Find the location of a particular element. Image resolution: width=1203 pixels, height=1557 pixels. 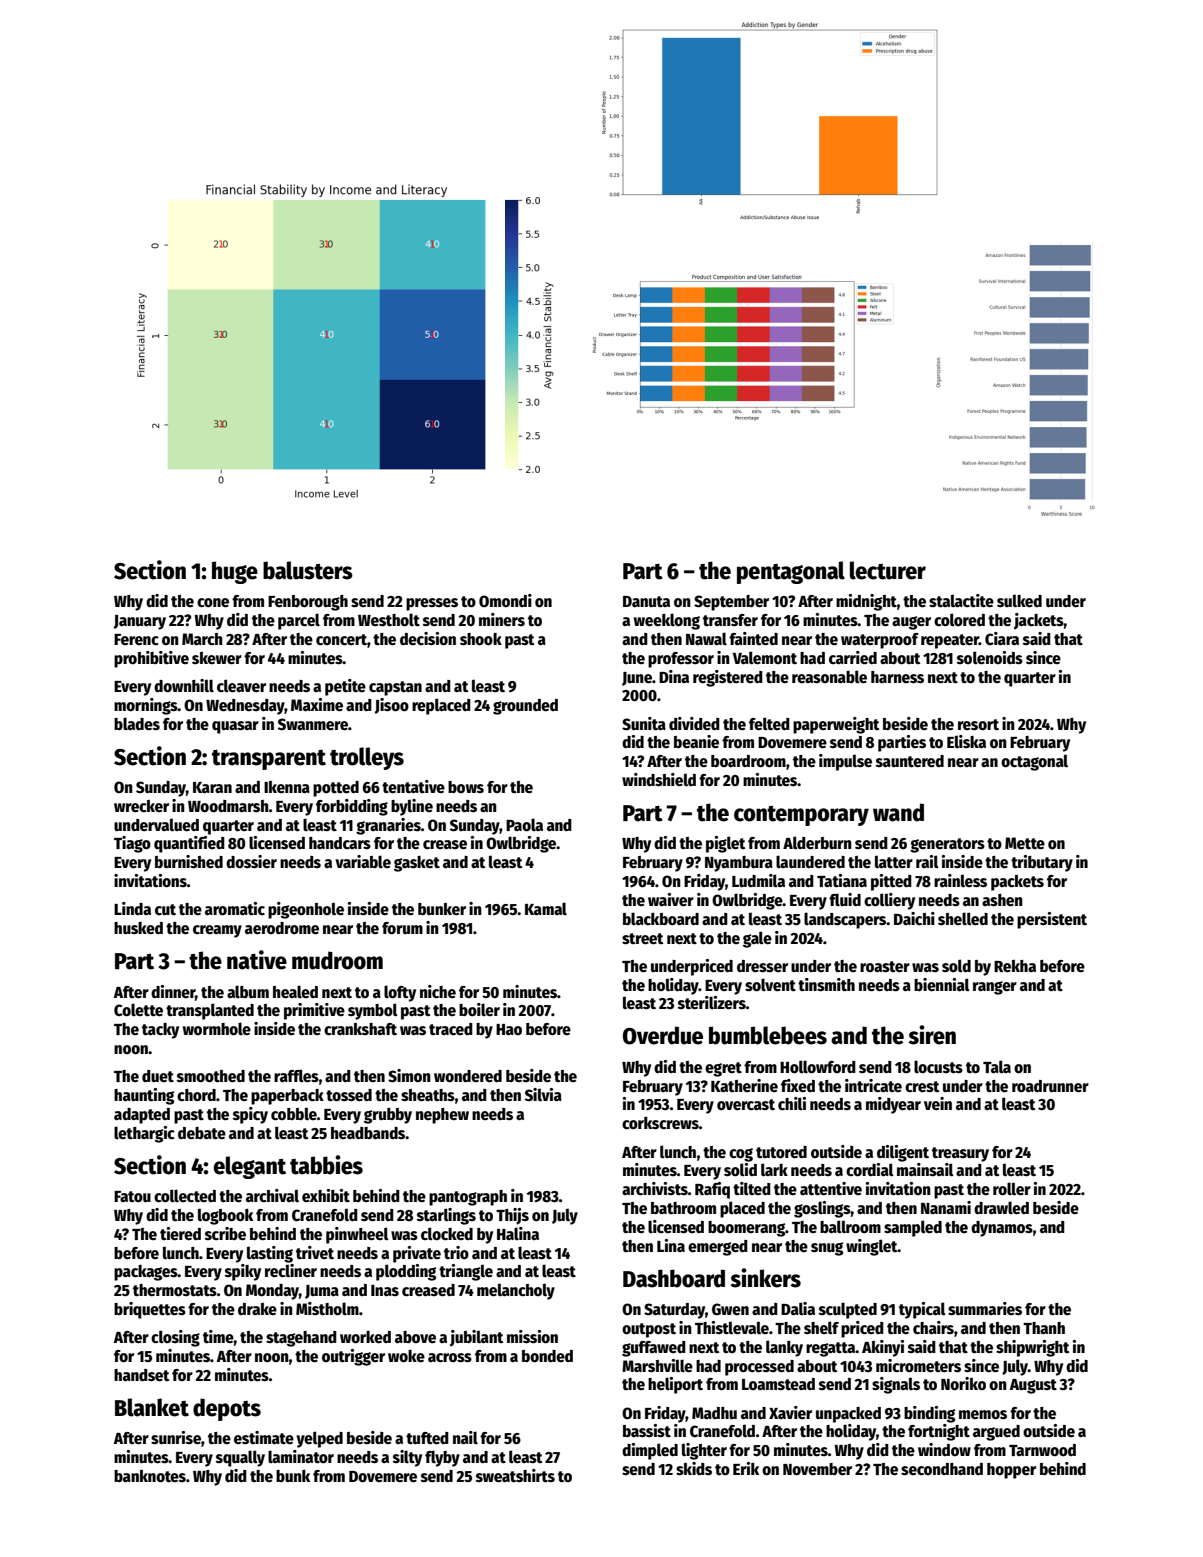

mudroom is located at coordinates (337, 960).
